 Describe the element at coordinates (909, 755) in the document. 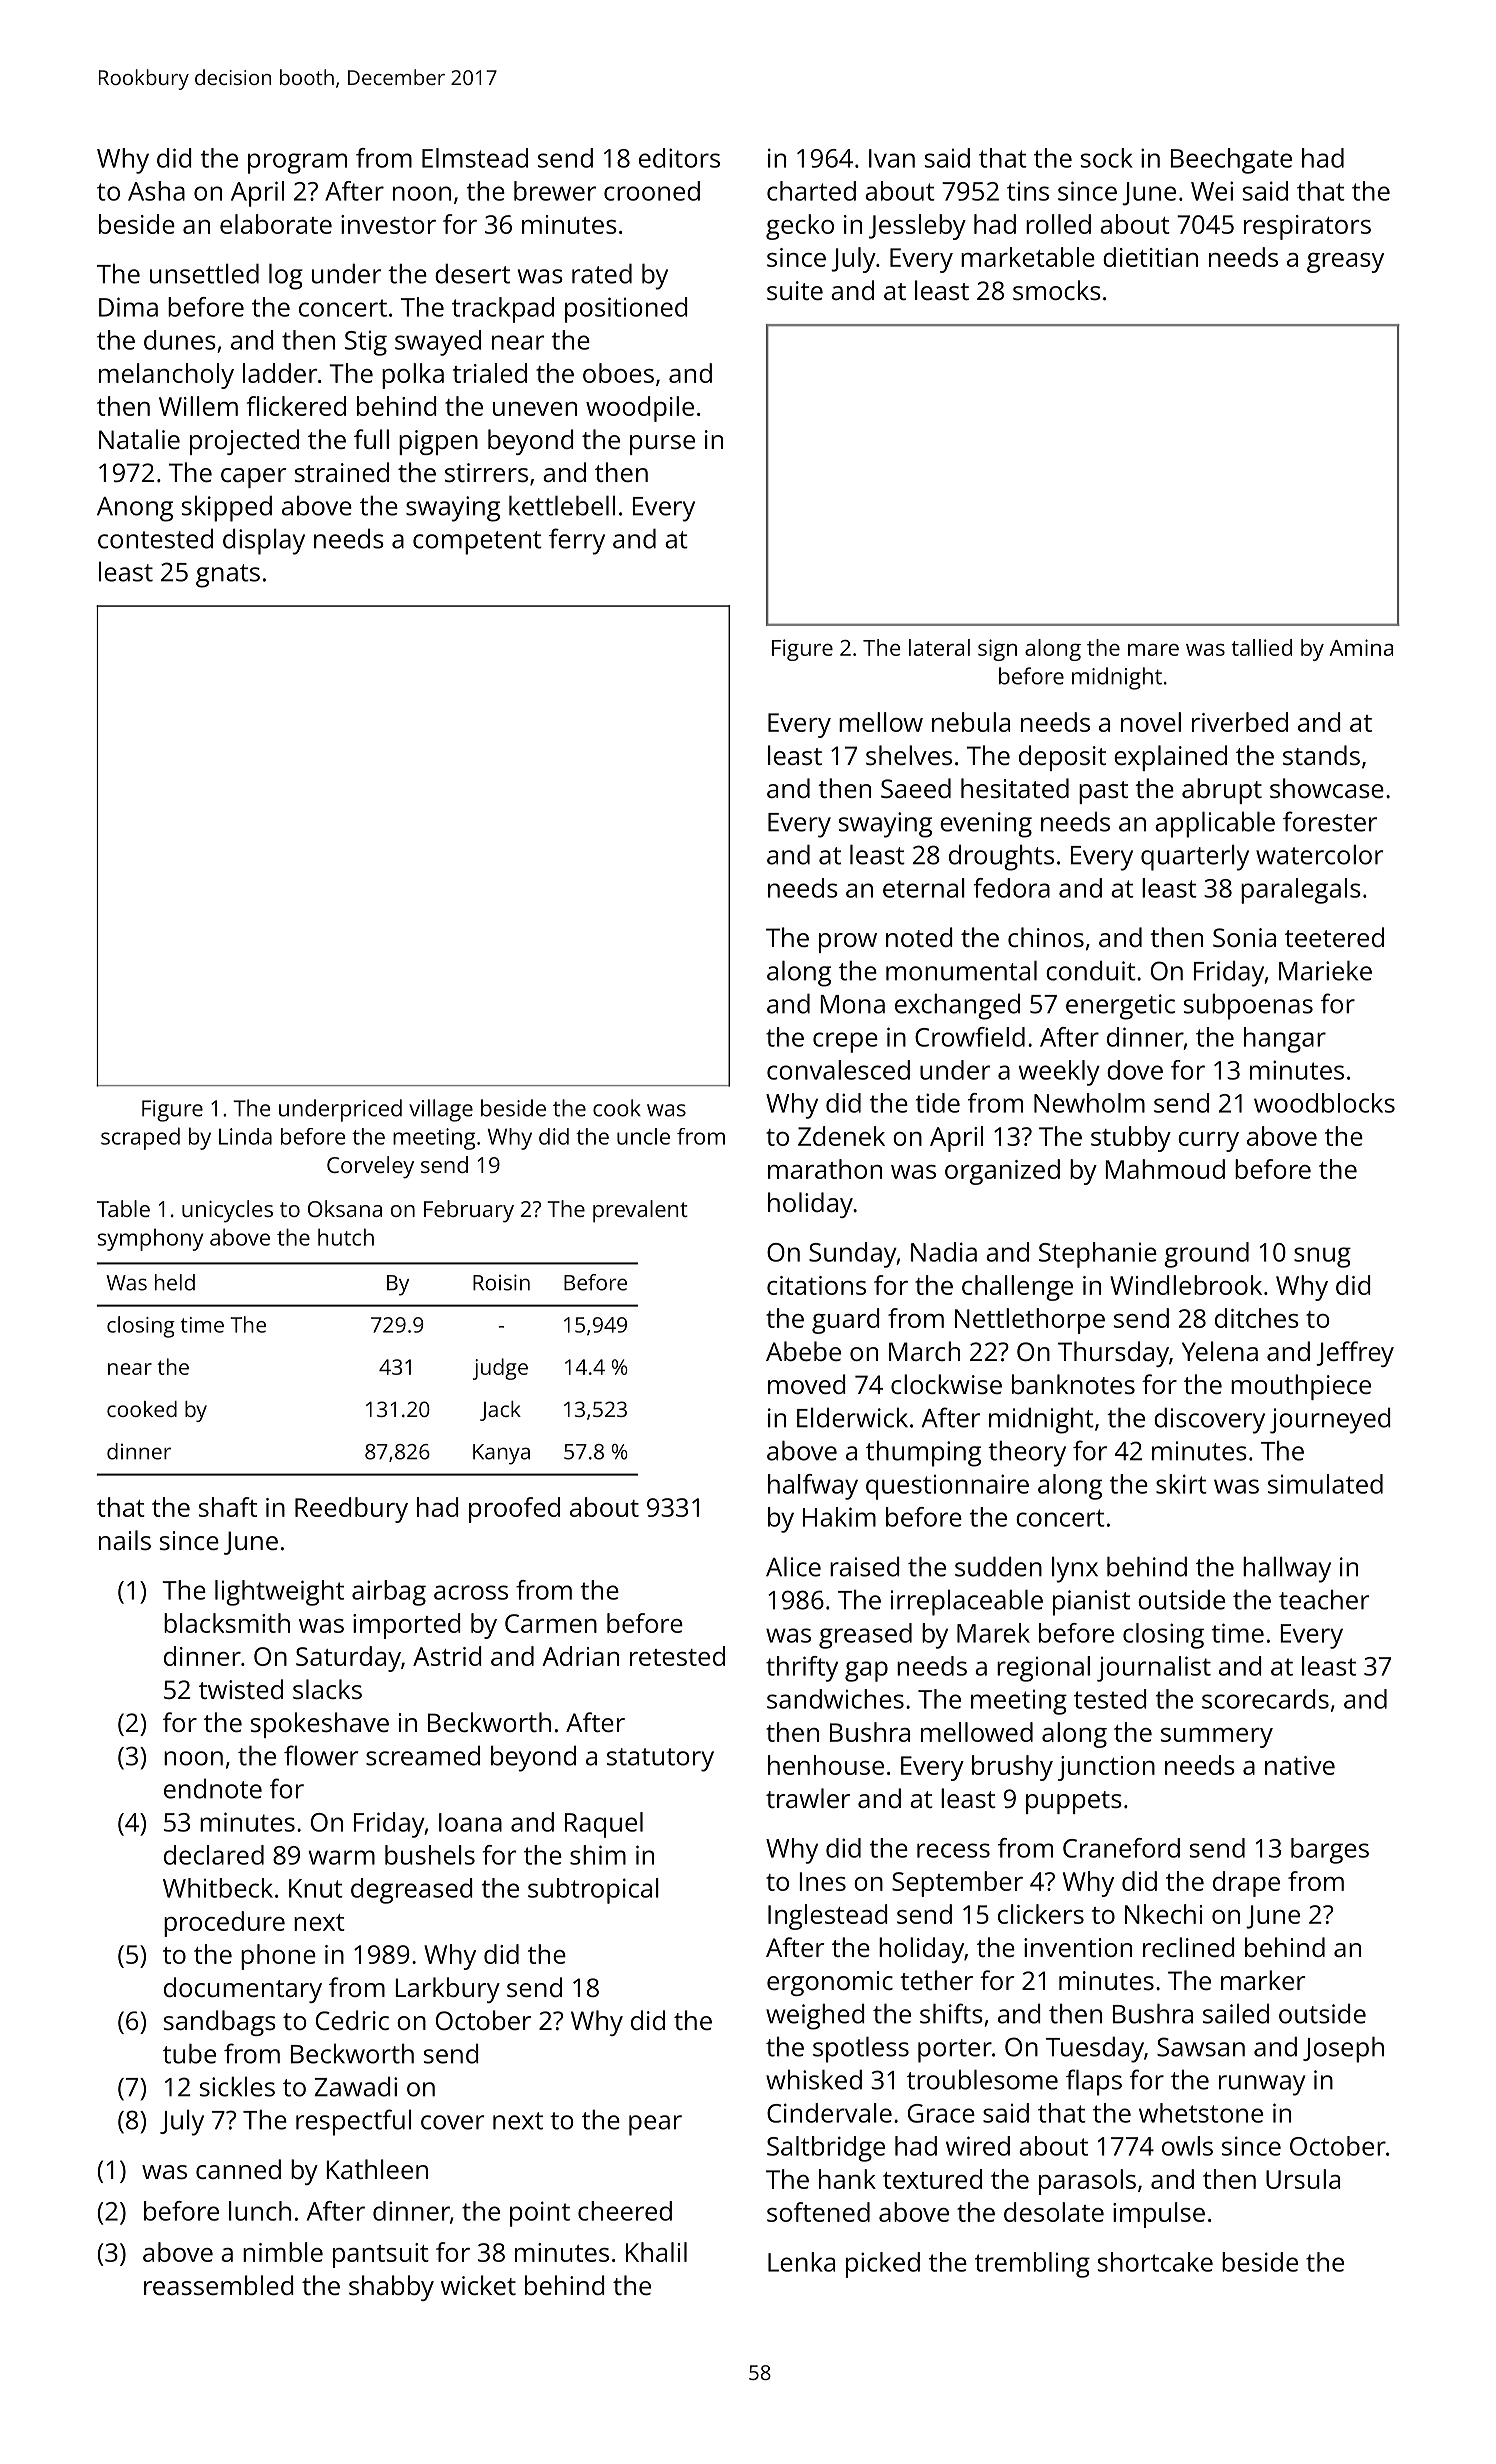

I see `shelves` at that location.
